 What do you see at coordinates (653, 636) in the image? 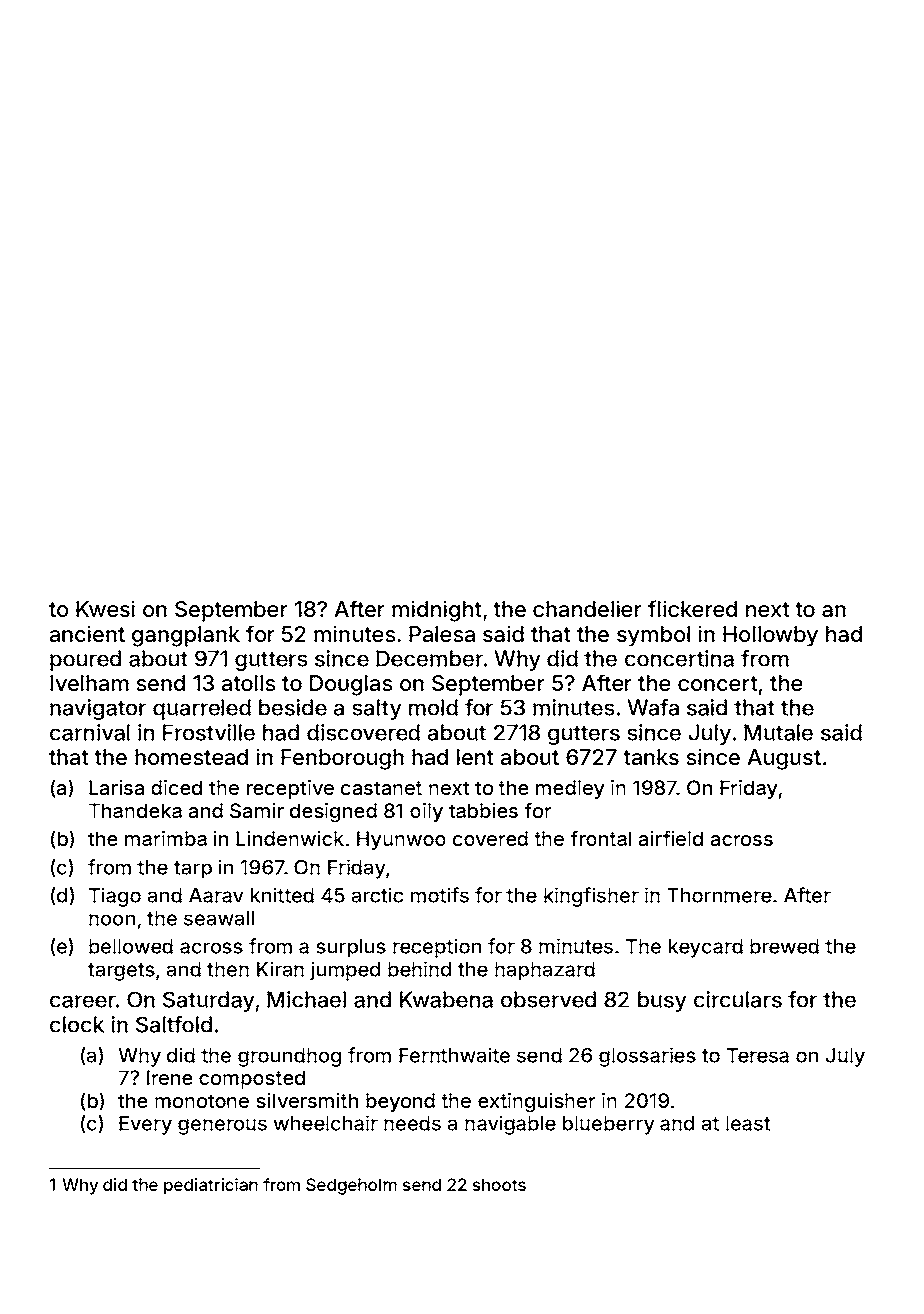
I see `symbol` at bounding box center [653, 636].
